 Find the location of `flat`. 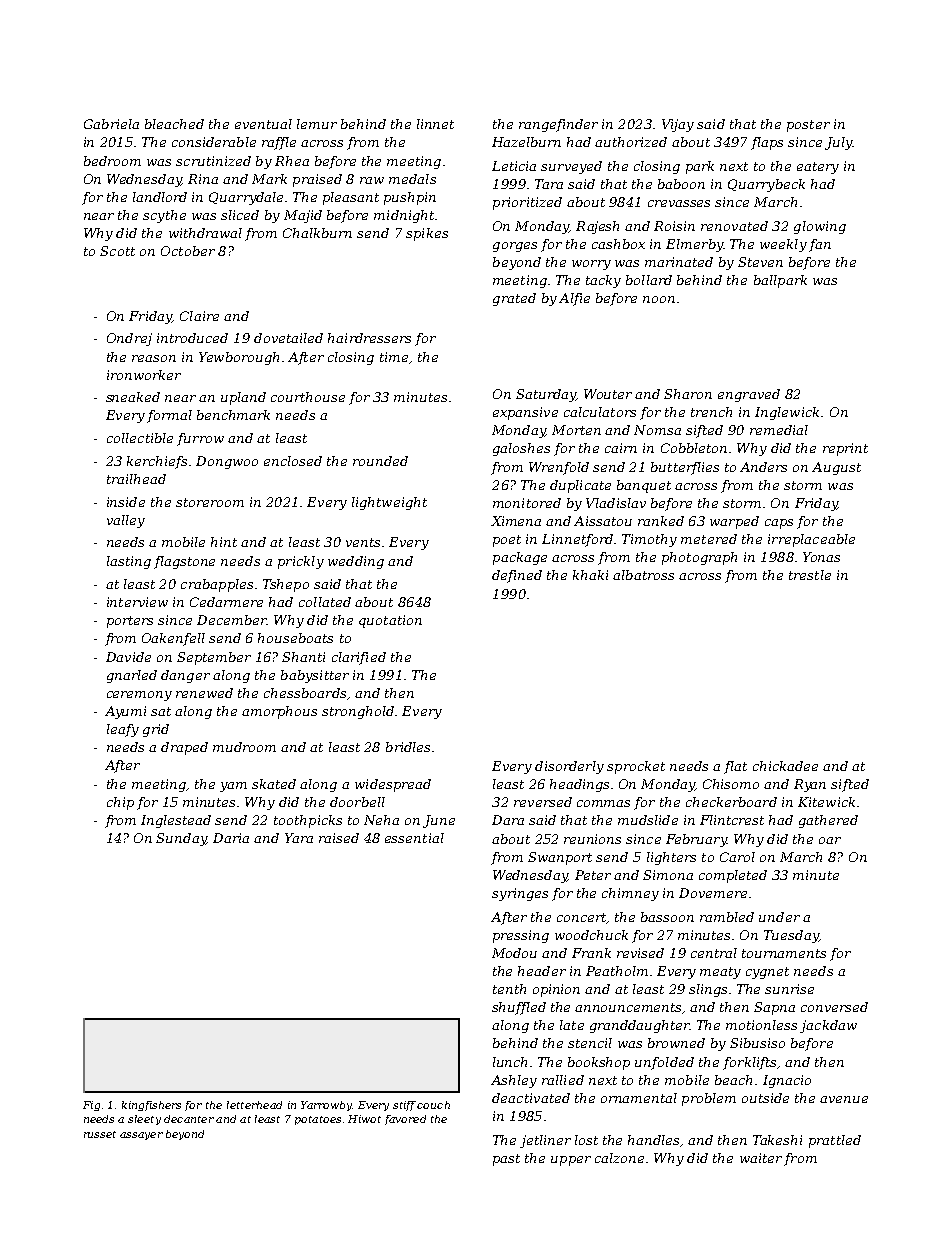

flat is located at coordinates (735, 767).
